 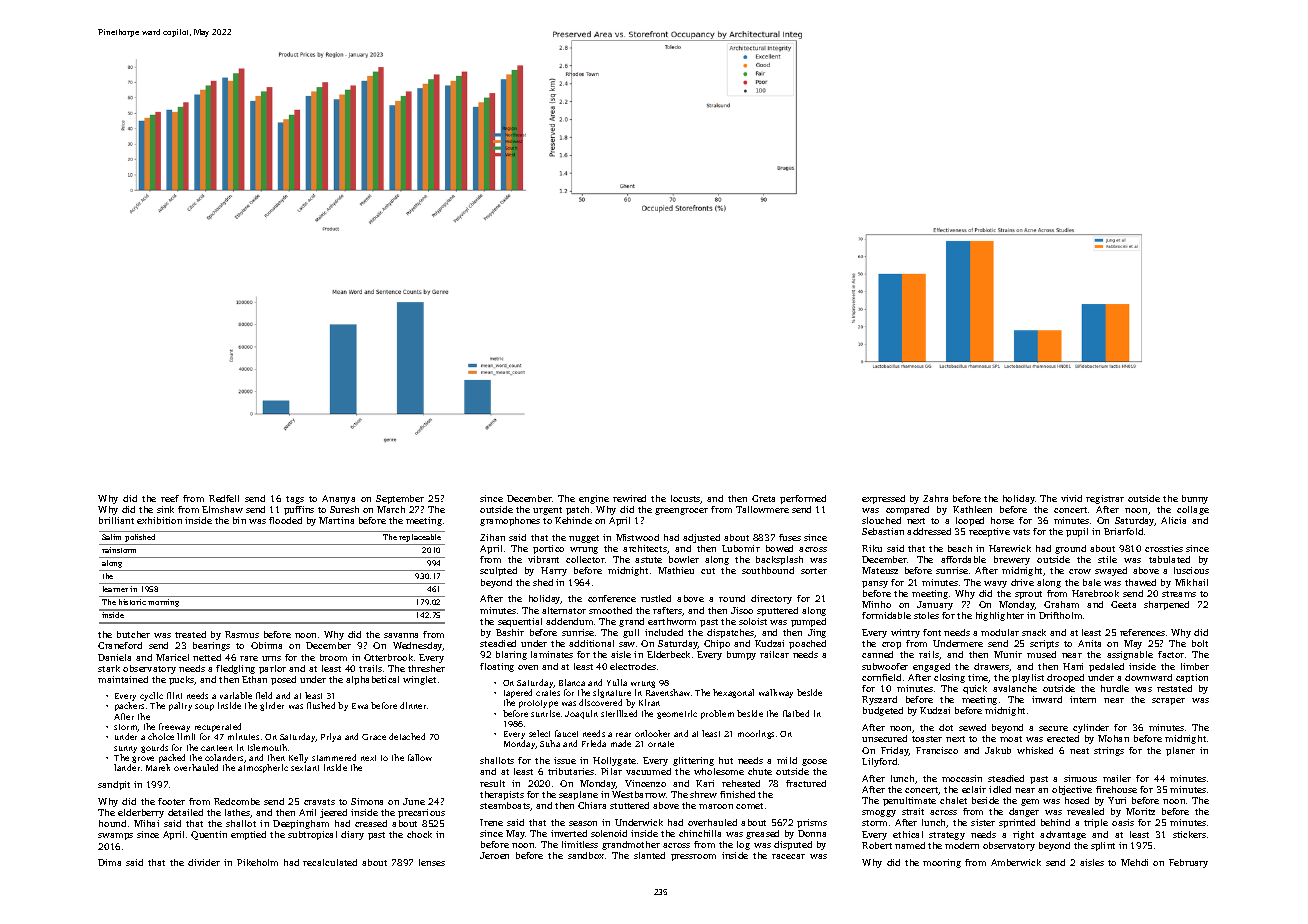 I want to click on slanted, so click(x=649, y=855).
